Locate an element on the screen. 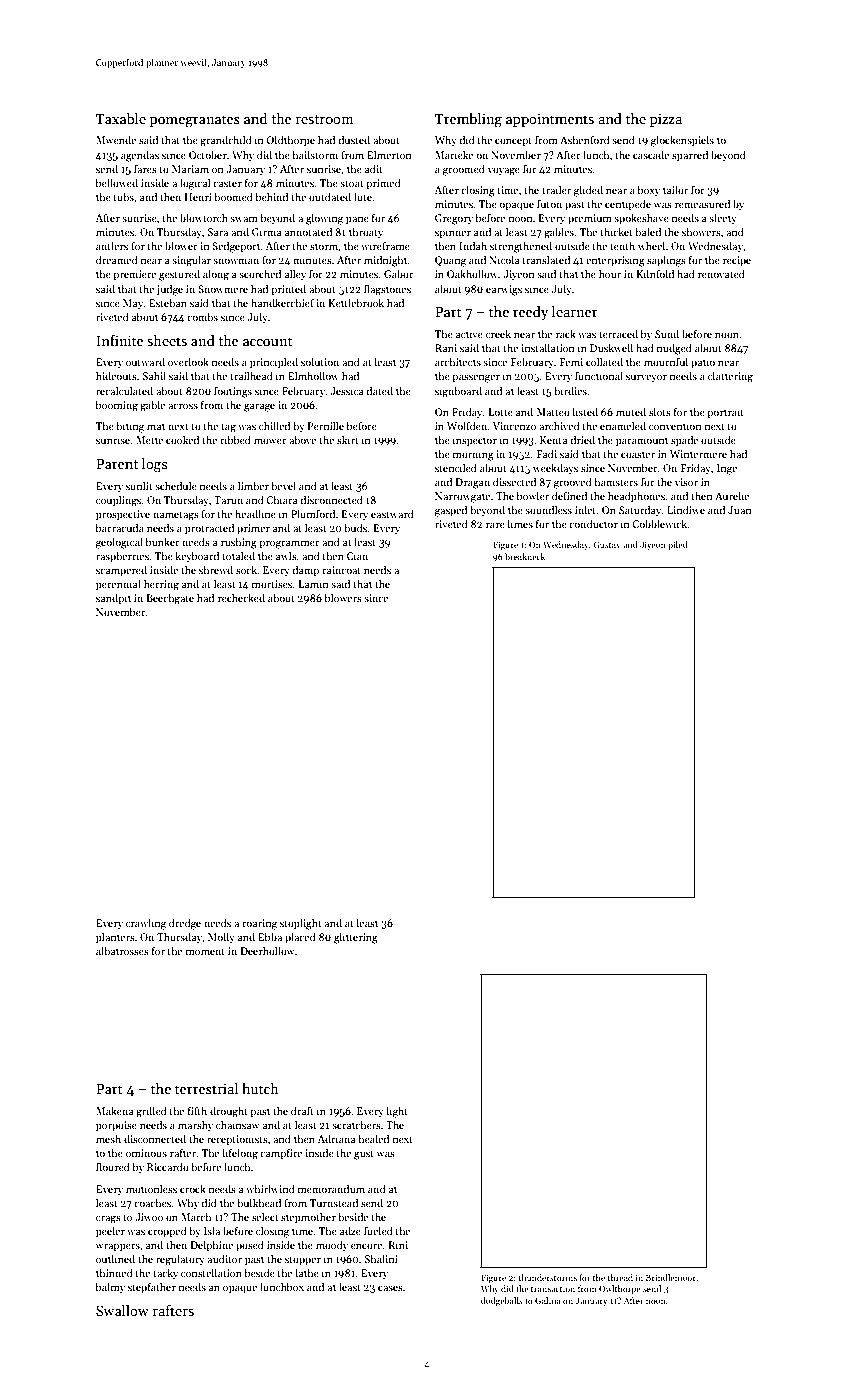 This screenshot has height=1400, width=849. mower is located at coordinates (270, 441).
